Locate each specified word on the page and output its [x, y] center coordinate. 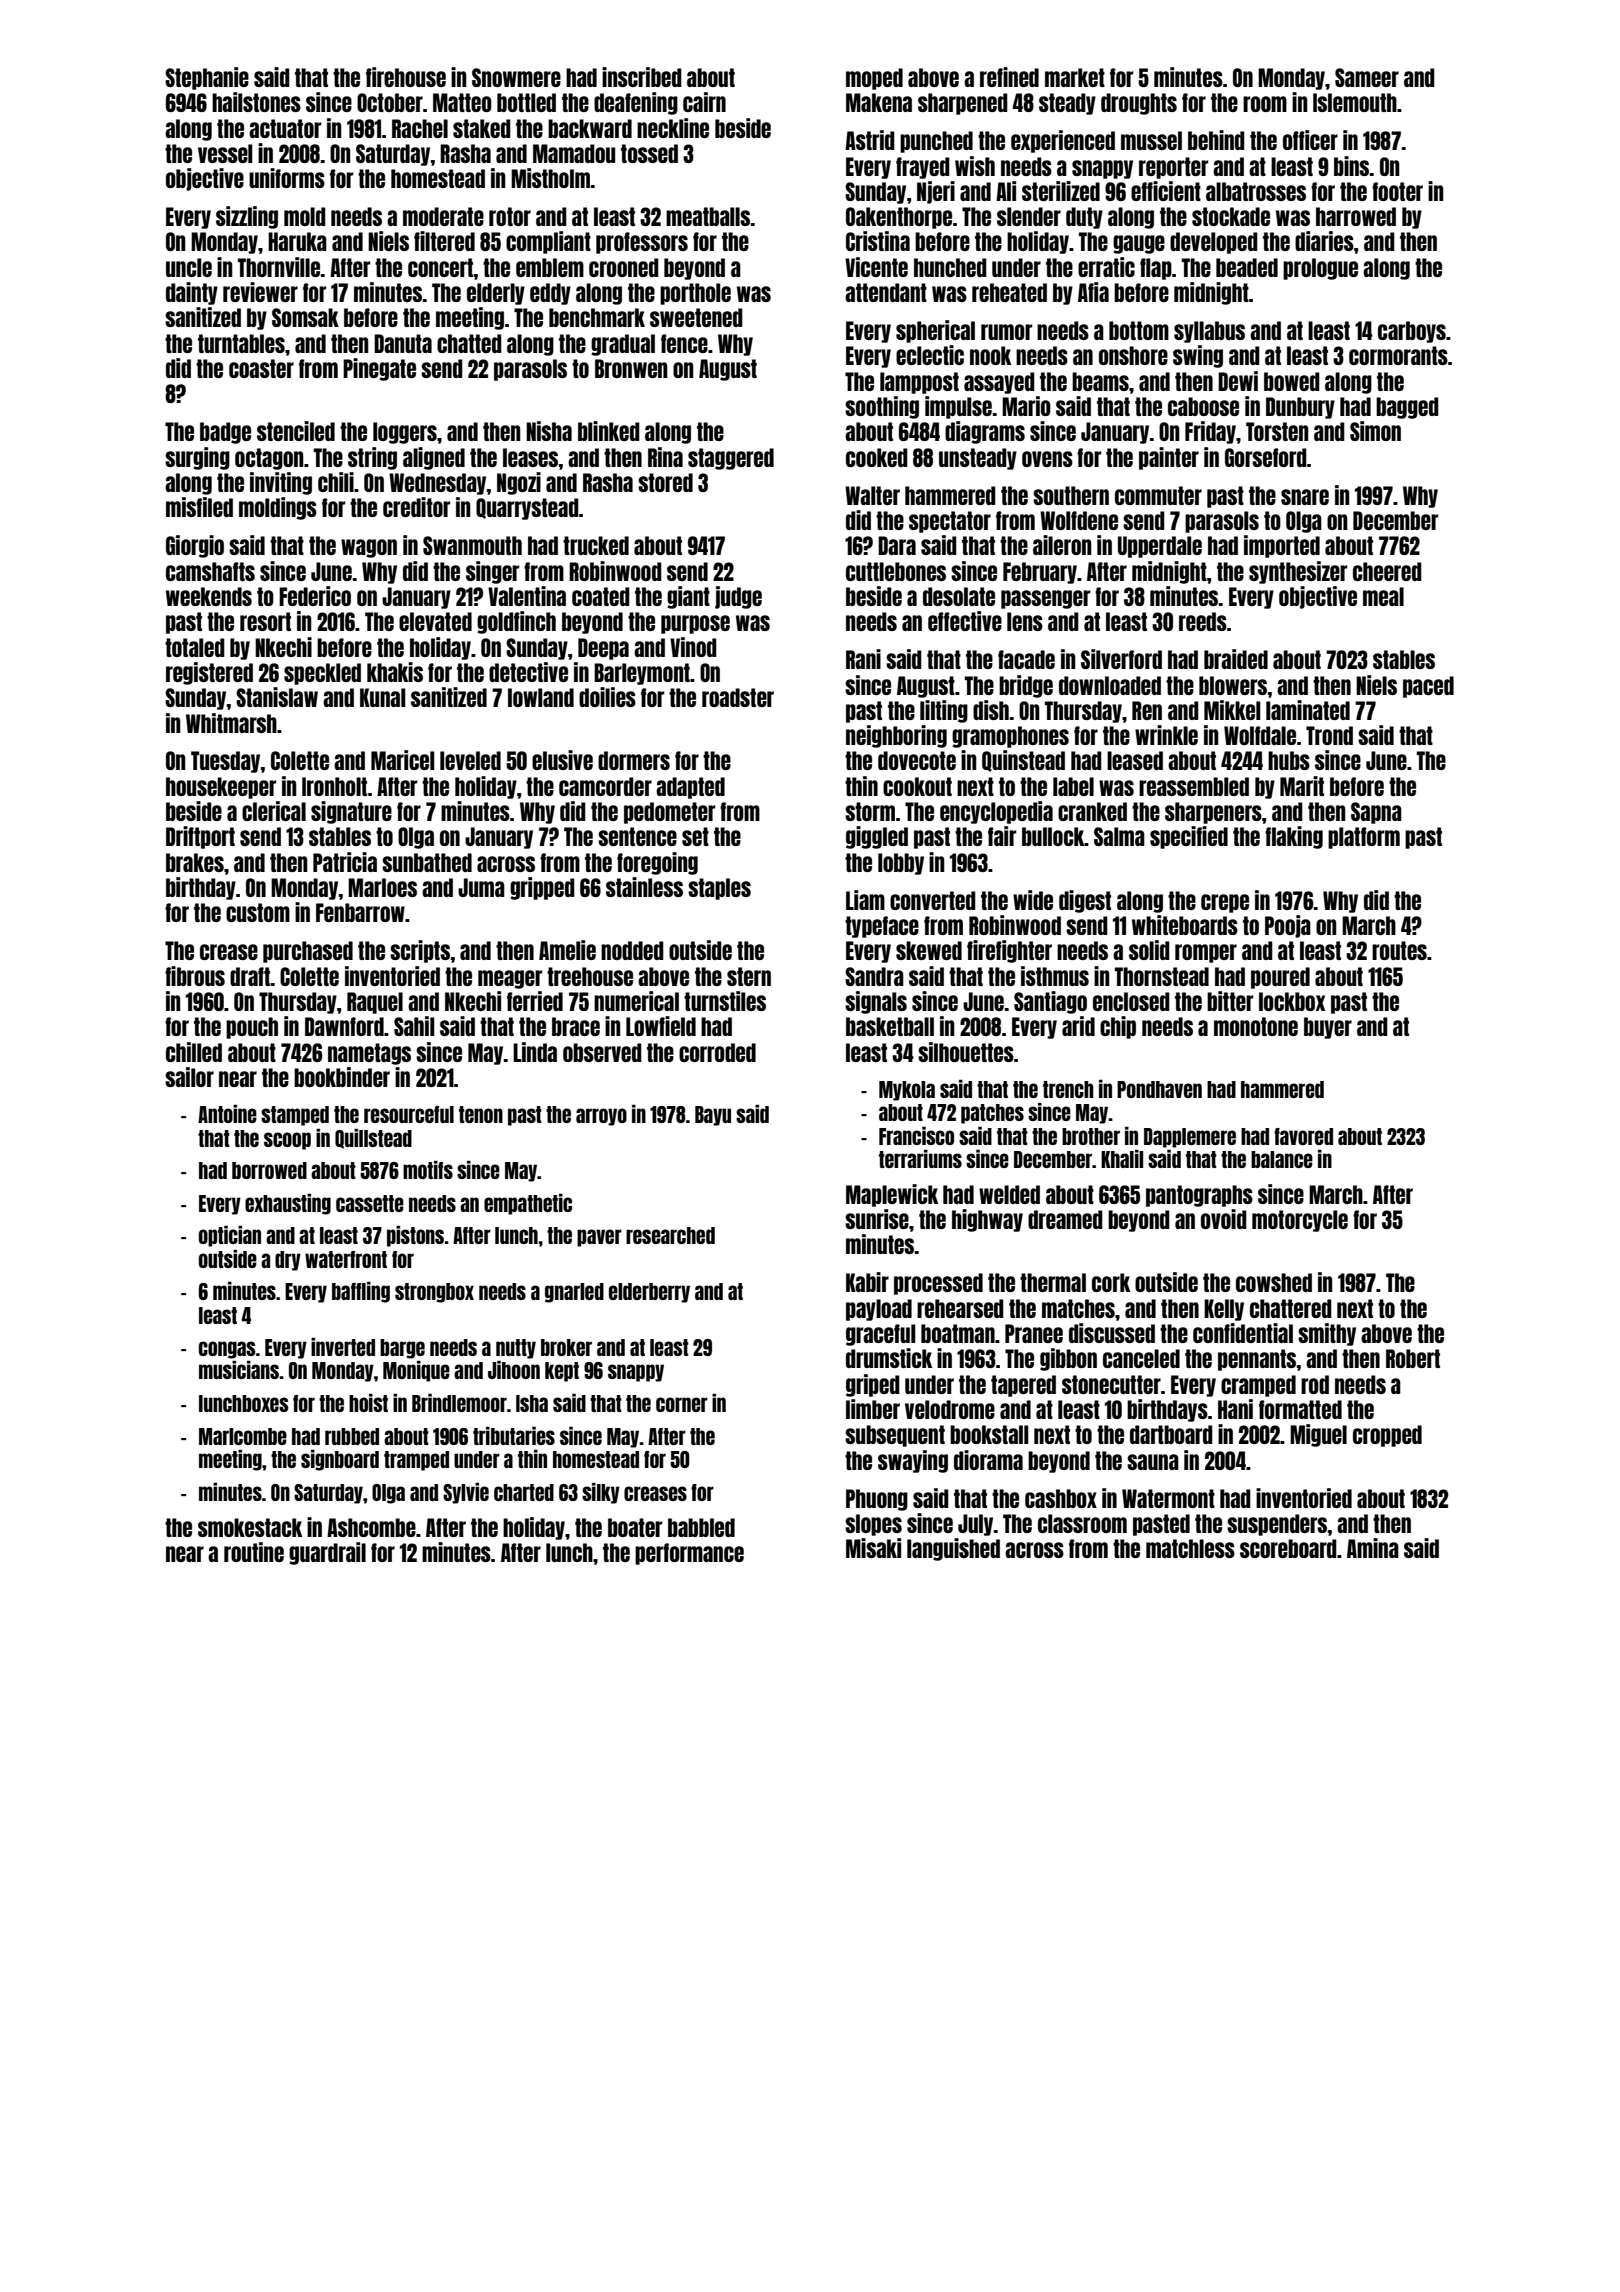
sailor [189, 1077]
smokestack [250, 1527]
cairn [704, 102]
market [1075, 77]
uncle [189, 267]
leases [530, 457]
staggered [731, 459]
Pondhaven [1159, 1089]
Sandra [874, 976]
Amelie [567, 950]
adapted [690, 788]
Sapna [1376, 813]
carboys [1412, 332]
